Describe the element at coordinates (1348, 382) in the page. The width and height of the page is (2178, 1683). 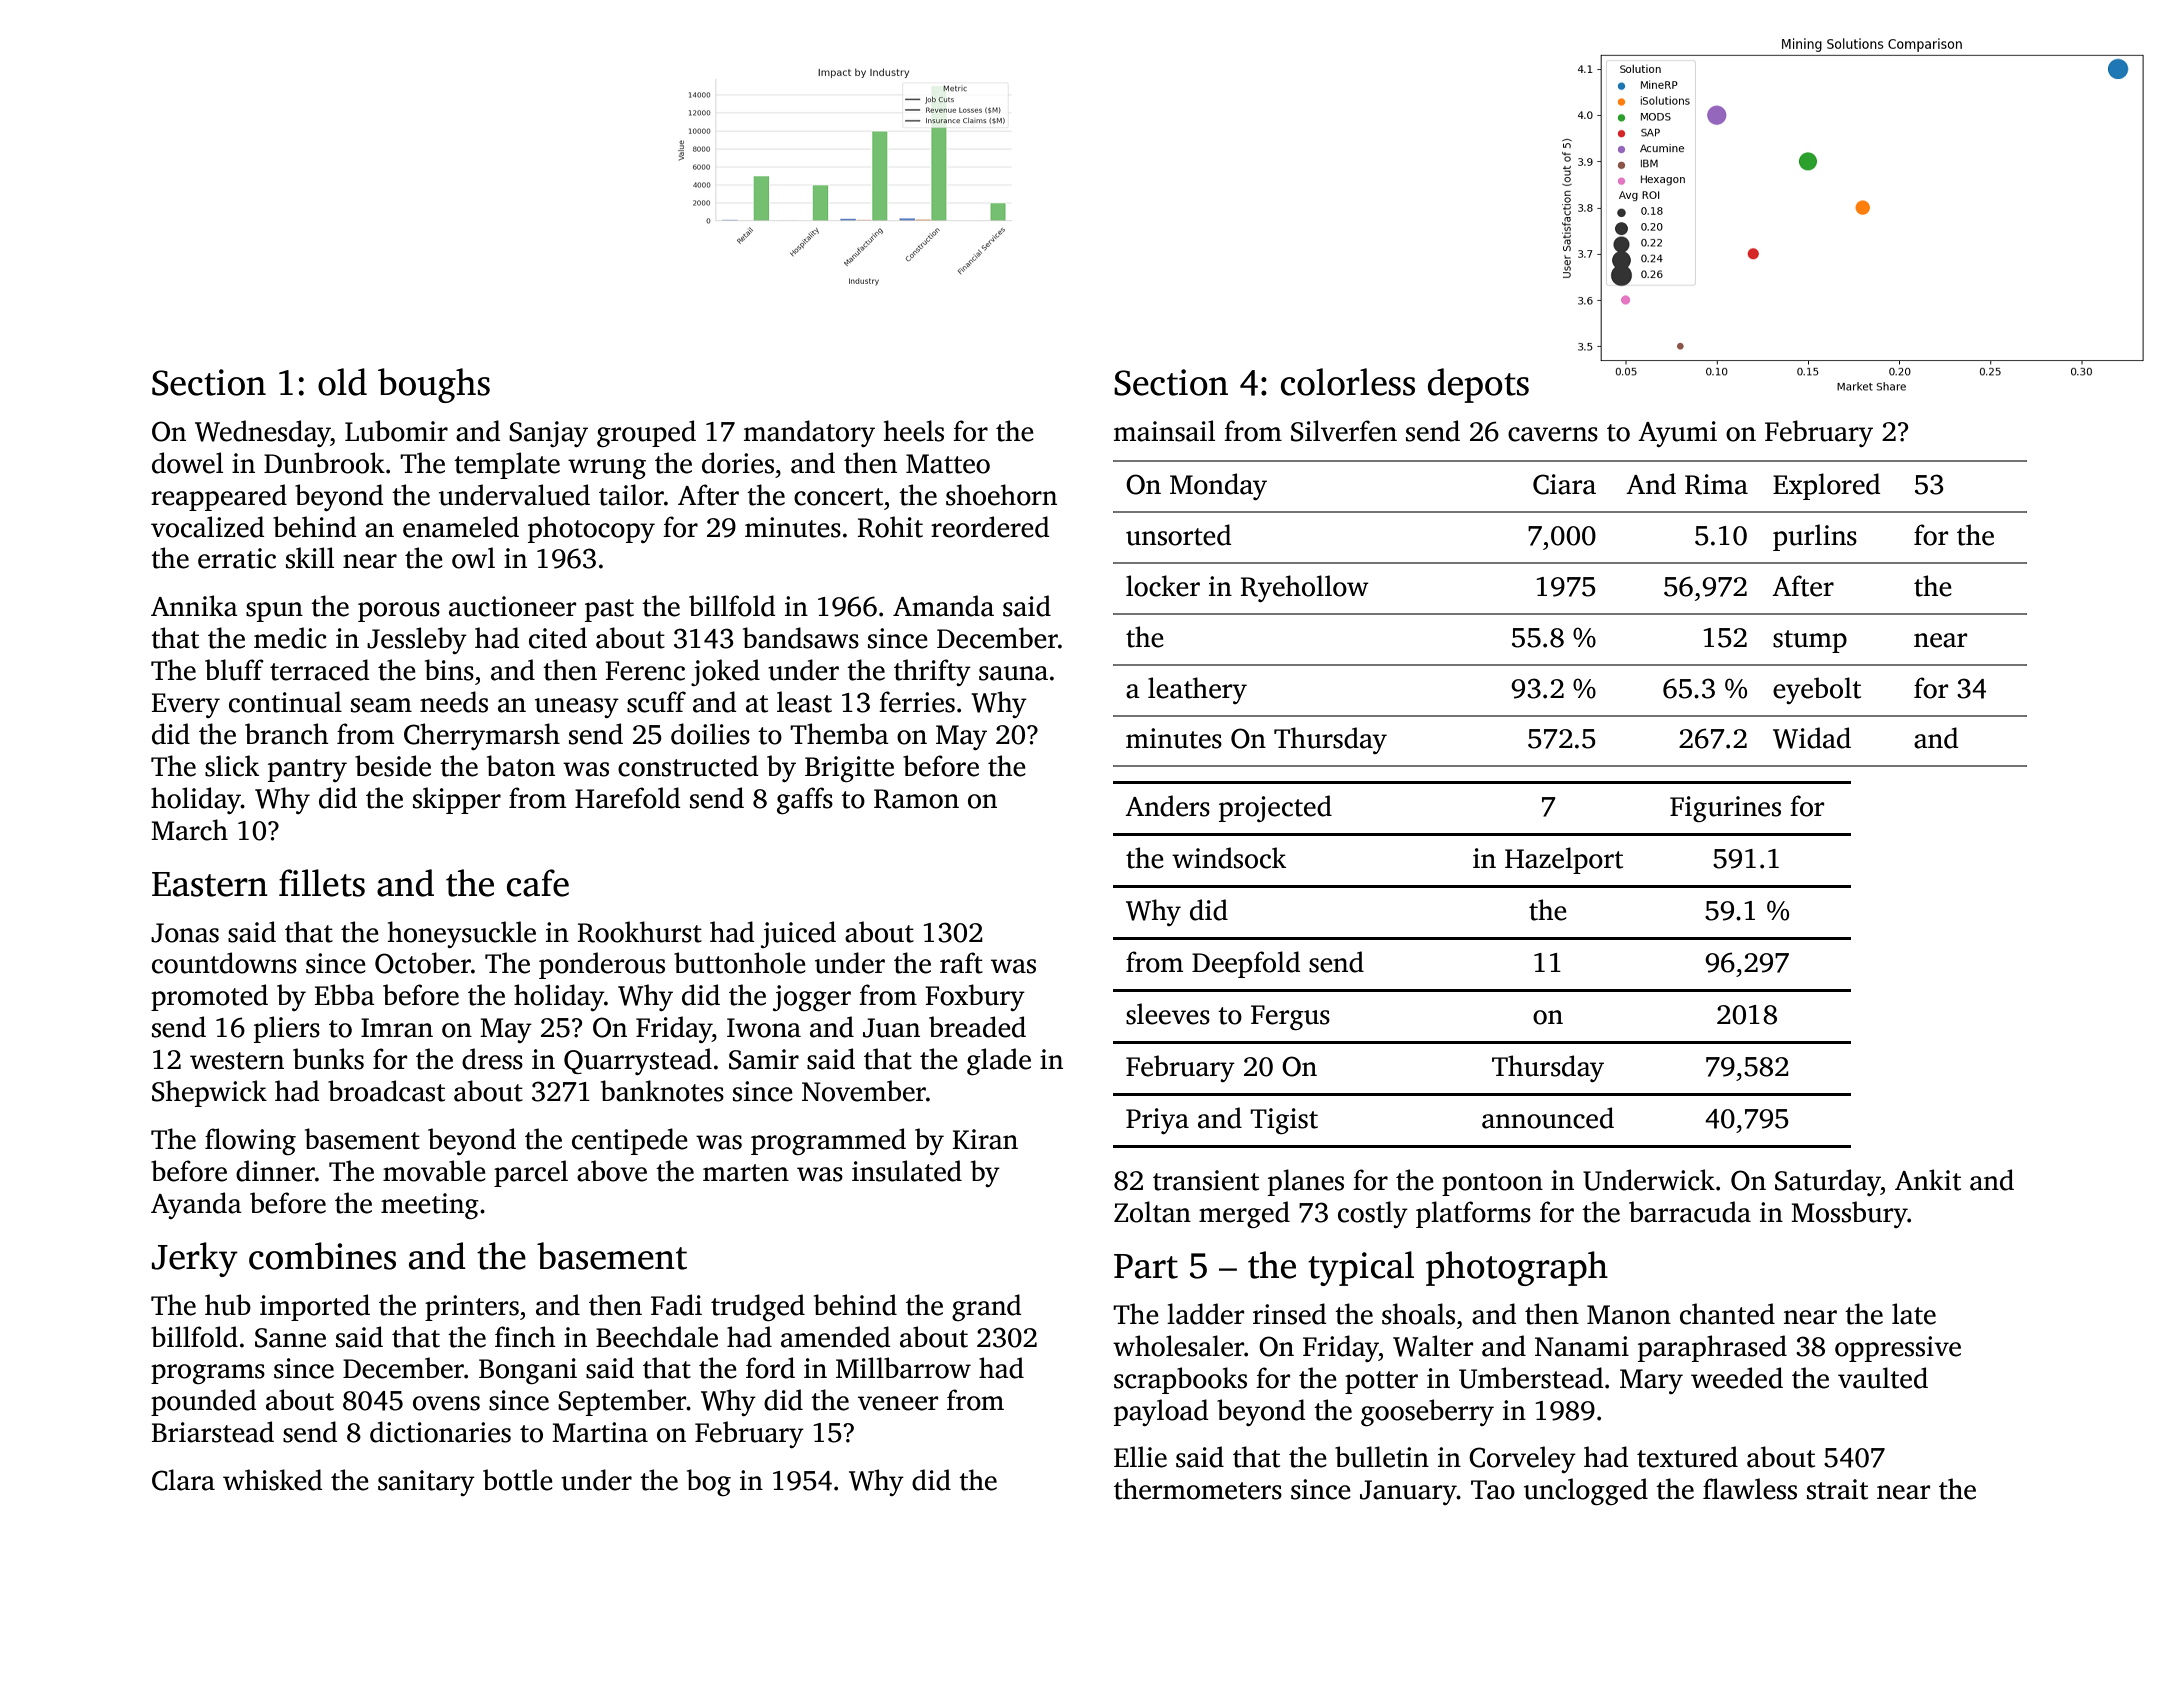
I see `colorless` at that location.
